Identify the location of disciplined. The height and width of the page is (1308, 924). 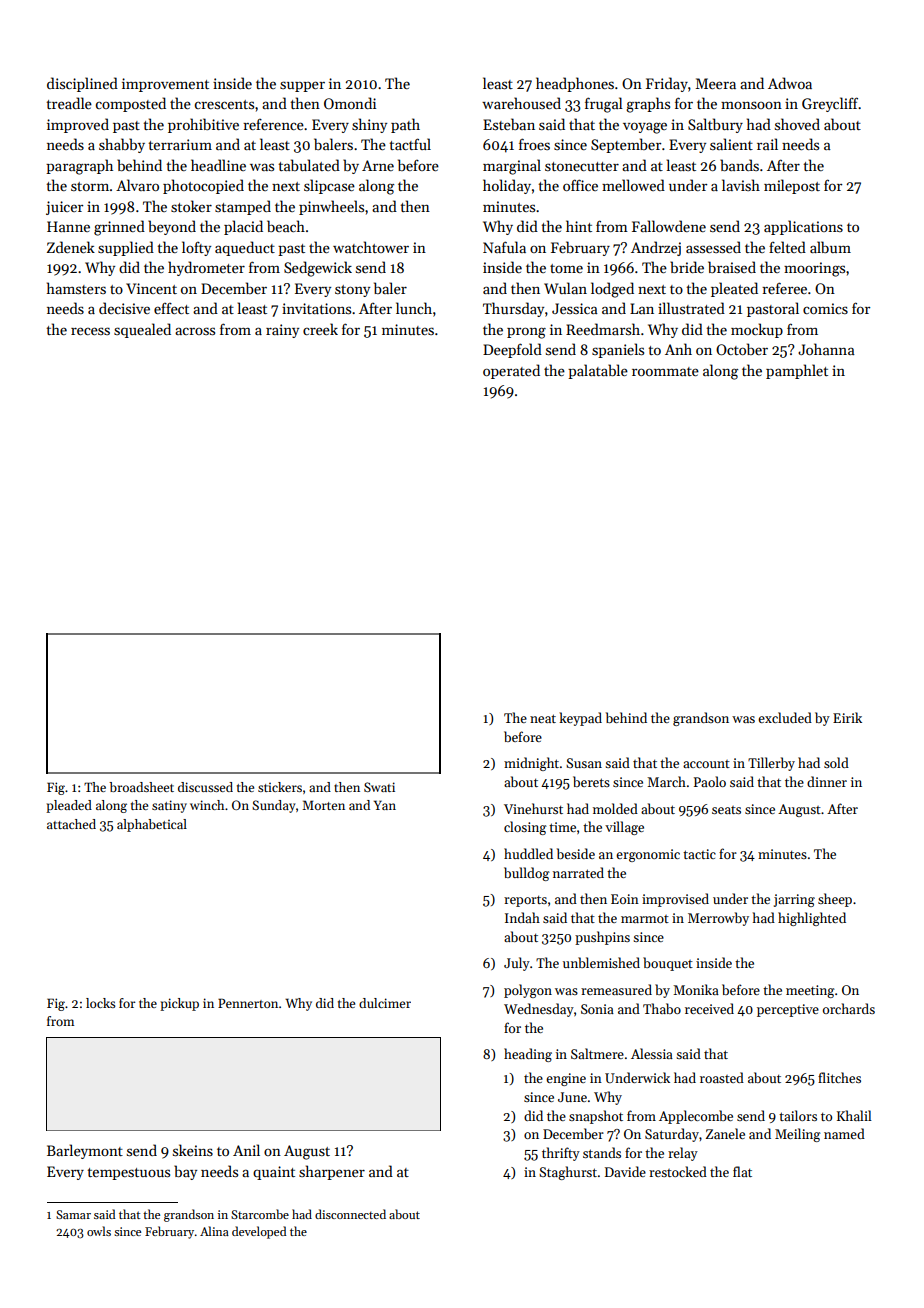
(82, 84).
